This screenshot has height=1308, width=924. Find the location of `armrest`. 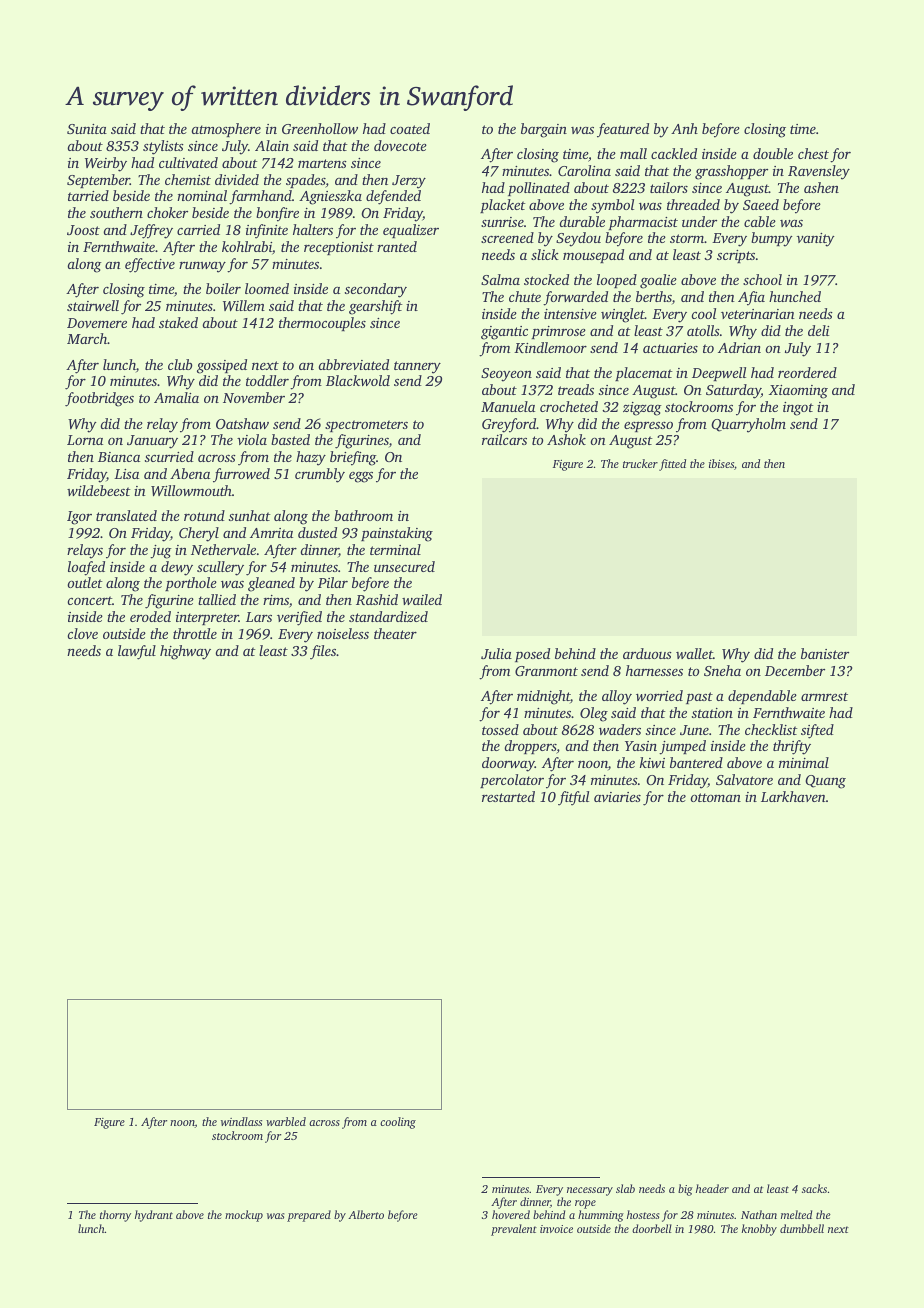

armrest is located at coordinates (824, 696).
